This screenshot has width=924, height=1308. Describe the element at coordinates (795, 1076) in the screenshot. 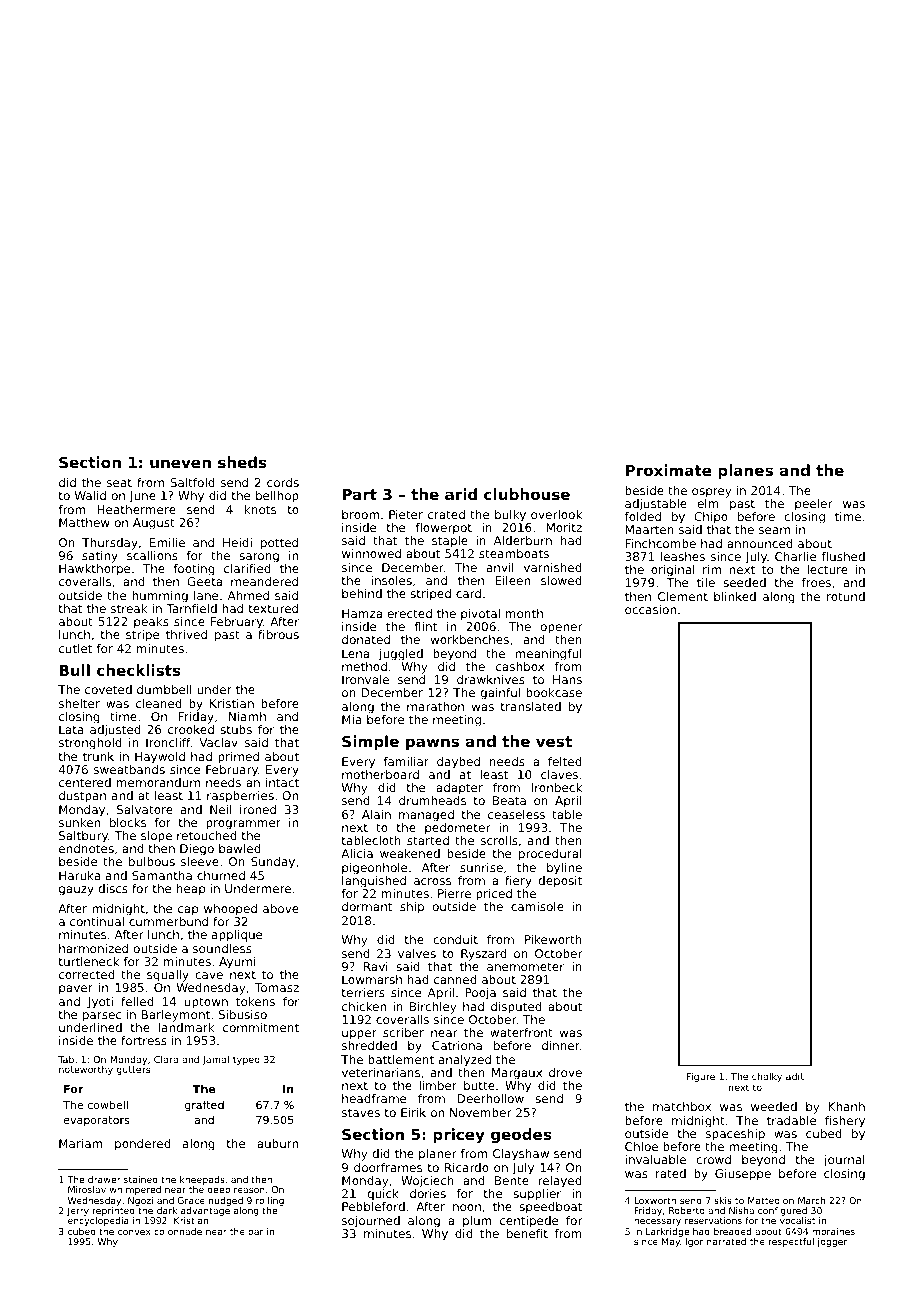

I see `adit` at that location.
